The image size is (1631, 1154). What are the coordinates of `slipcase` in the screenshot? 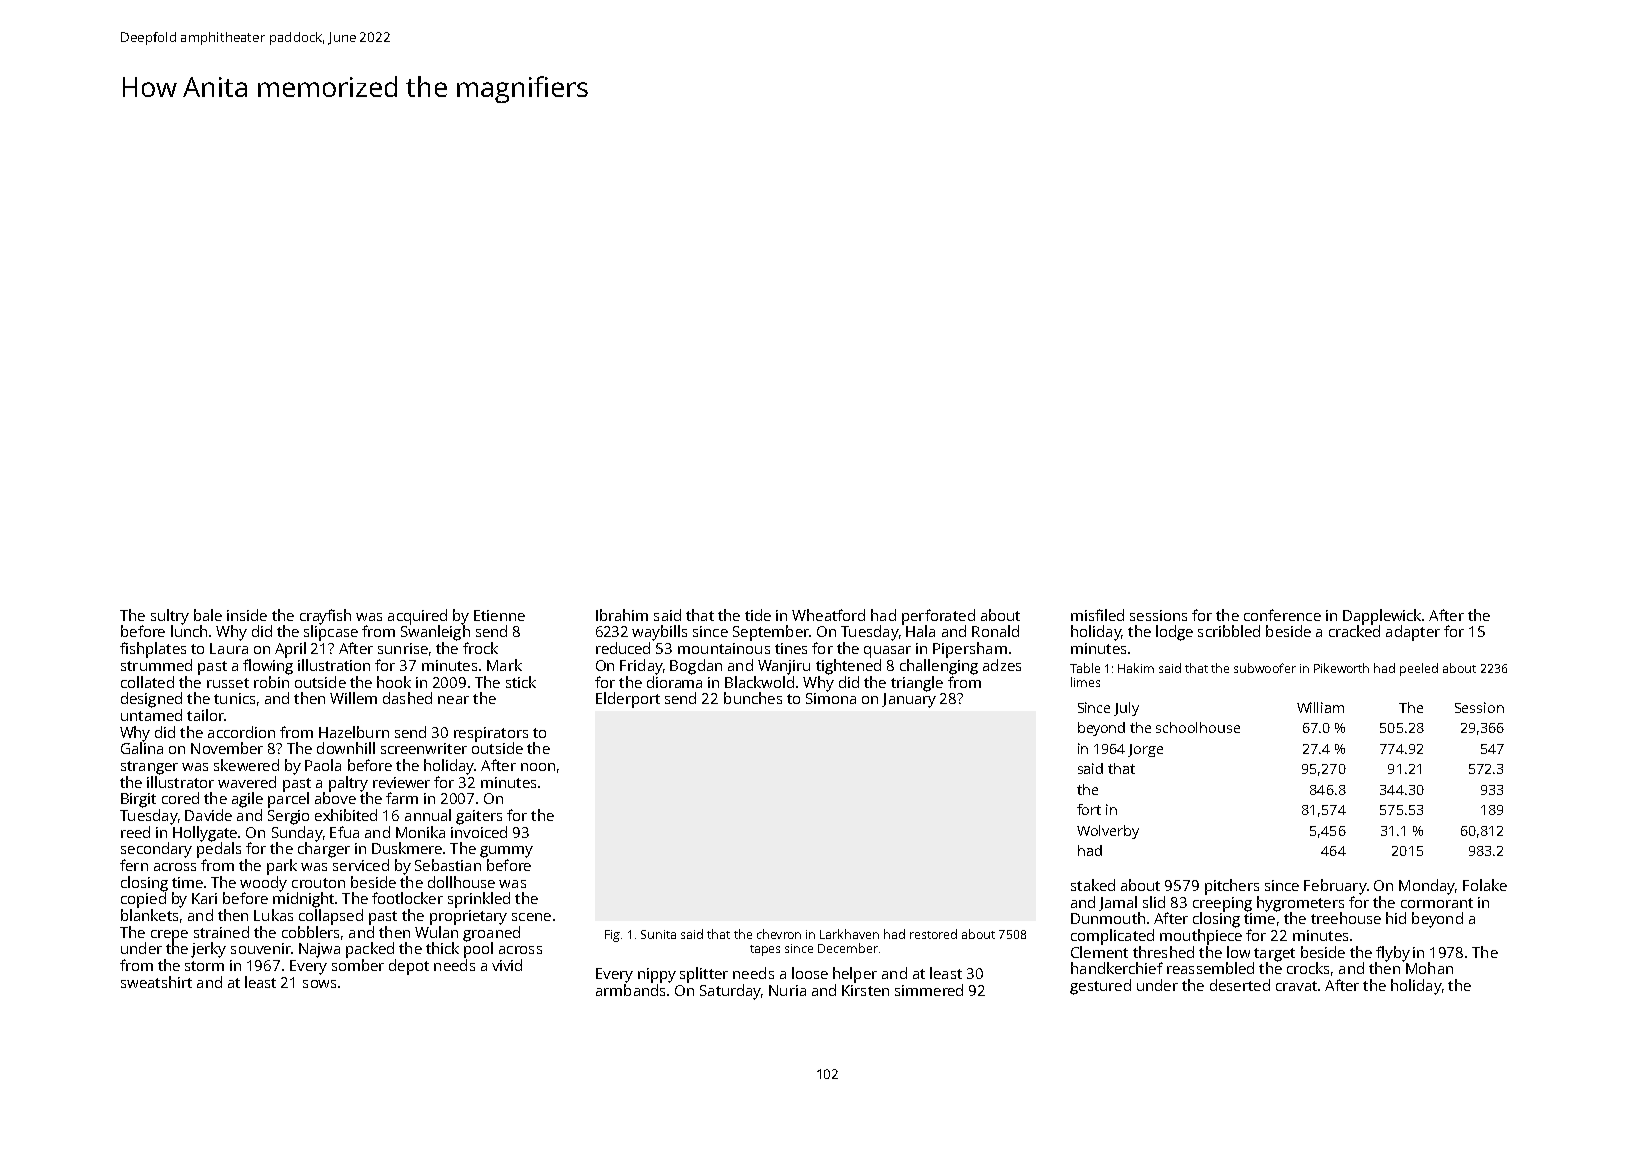 It's located at (331, 633).
